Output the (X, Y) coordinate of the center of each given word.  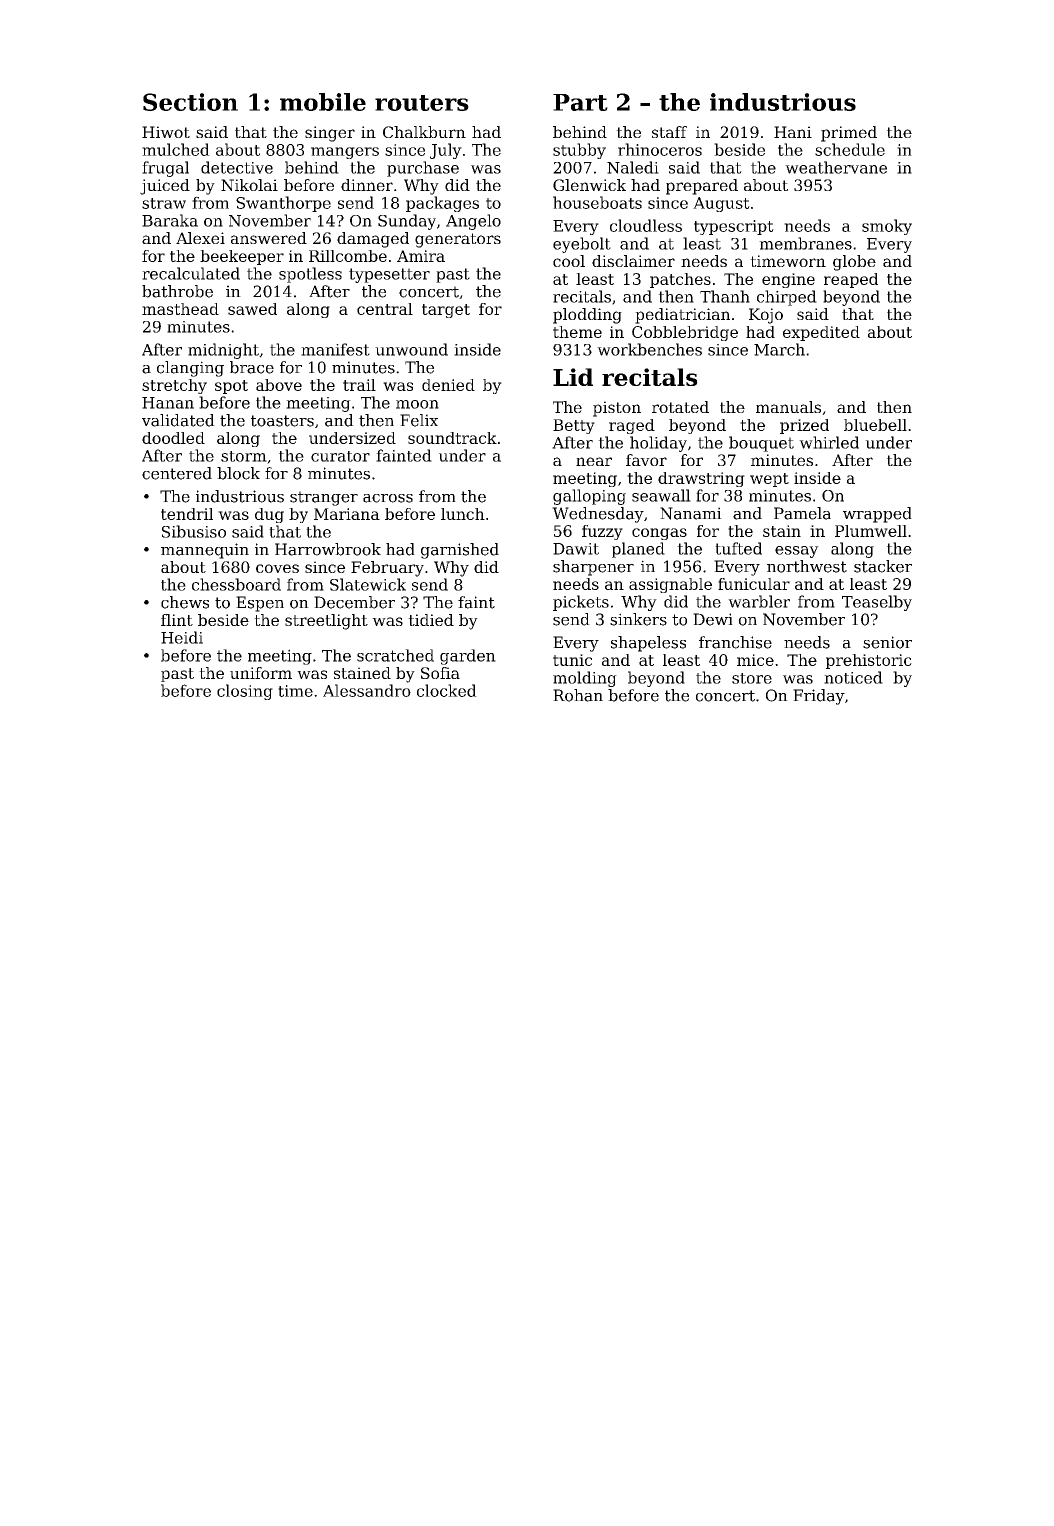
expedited (821, 333)
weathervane (836, 167)
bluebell (875, 425)
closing (245, 692)
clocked (447, 690)
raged (632, 426)
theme (577, 332)
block (238, 473)
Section (190, 102)
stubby (579, 151)
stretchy (174, 386)
